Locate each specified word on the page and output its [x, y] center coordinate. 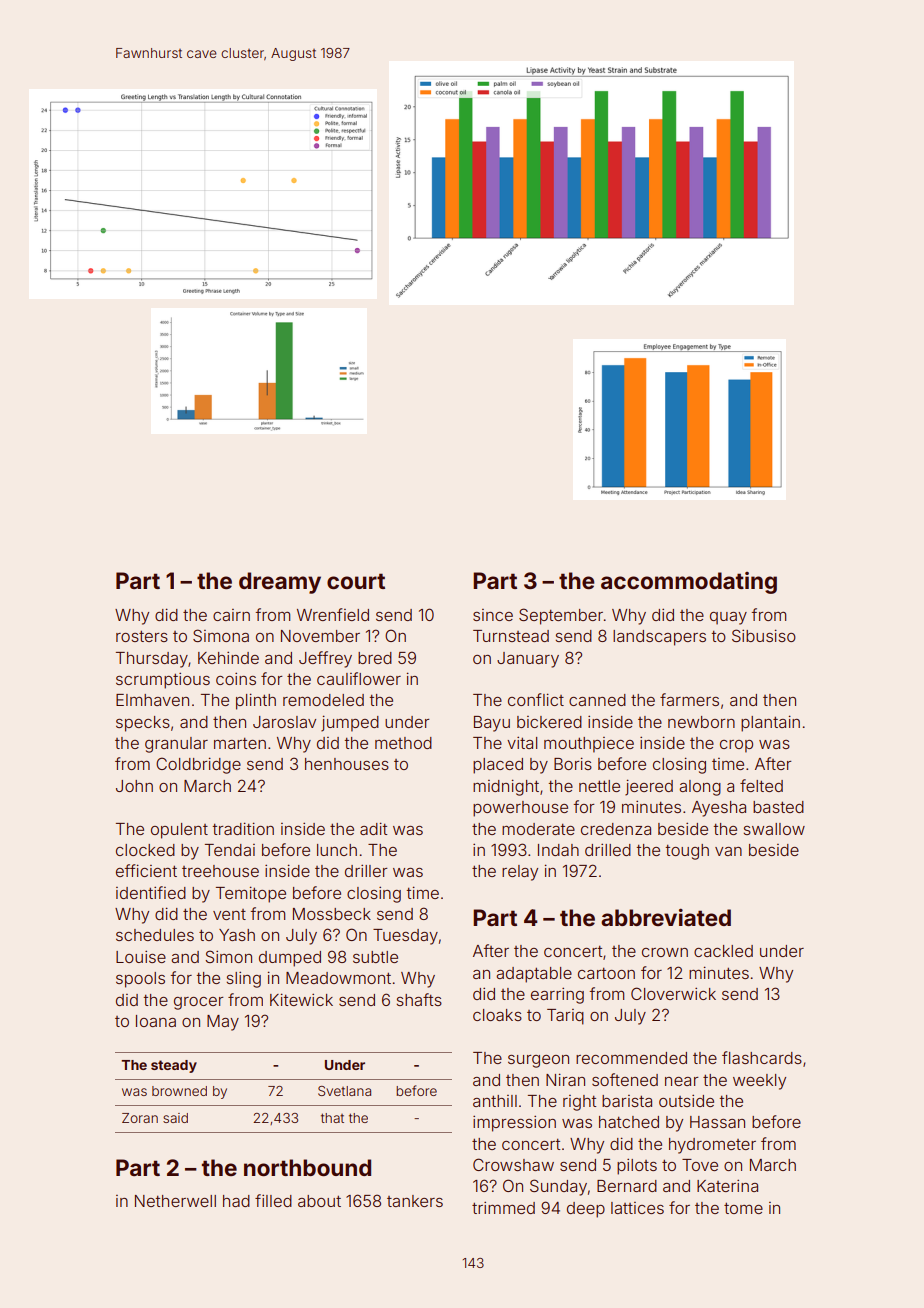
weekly [759, 1082]
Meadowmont [338, 978]
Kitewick [301, 999]
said [175, 1118]
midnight [506, 787]
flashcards [762, 1057]
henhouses [347, 764]
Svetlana [344, 1091]
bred [375, 658]
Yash [237, 935]
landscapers [659, 638]
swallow [774, 829]
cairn [231, 615]
